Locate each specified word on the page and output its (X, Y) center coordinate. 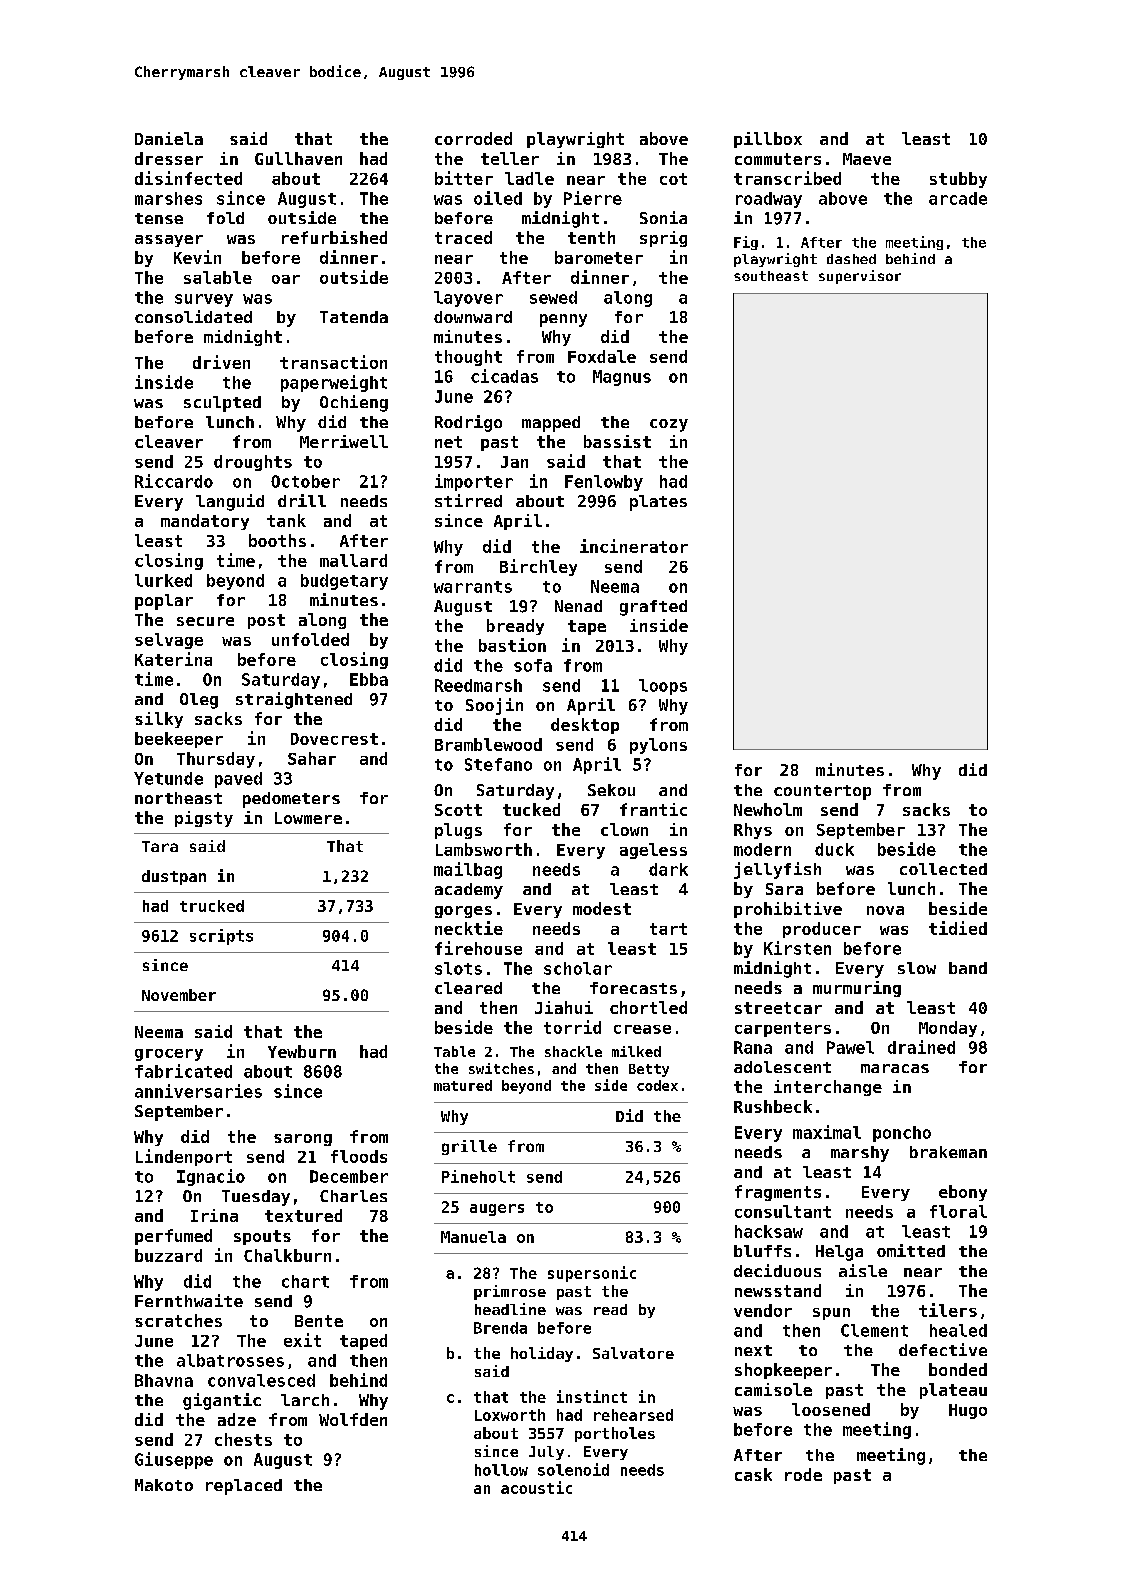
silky (159, 720)
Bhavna (164, 1380)
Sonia (663, 217)
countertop (822, 792)
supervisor (860, 277)
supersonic (592, 1274)
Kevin (197, 257)
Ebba (369, 679)
